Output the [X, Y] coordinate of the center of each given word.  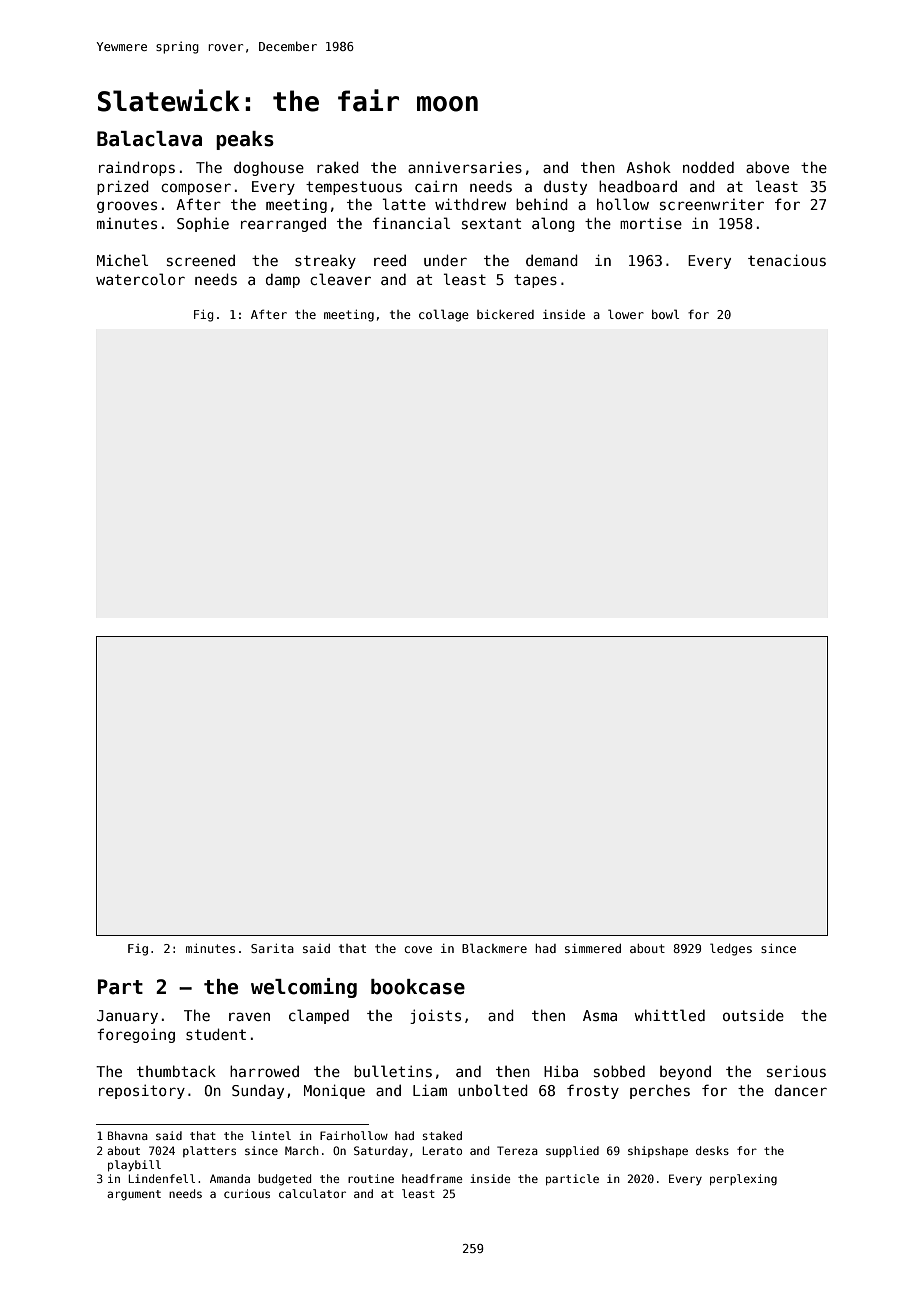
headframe [432, 1178]
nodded [708, 167]
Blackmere [494, 948]
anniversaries [465, 167]
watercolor [140, 279]
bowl [665, 314]
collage [444, 315]
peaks [245, 140]
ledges [731, 949]
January [127, 1017]
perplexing [743, 1180]
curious [247, 1193]
